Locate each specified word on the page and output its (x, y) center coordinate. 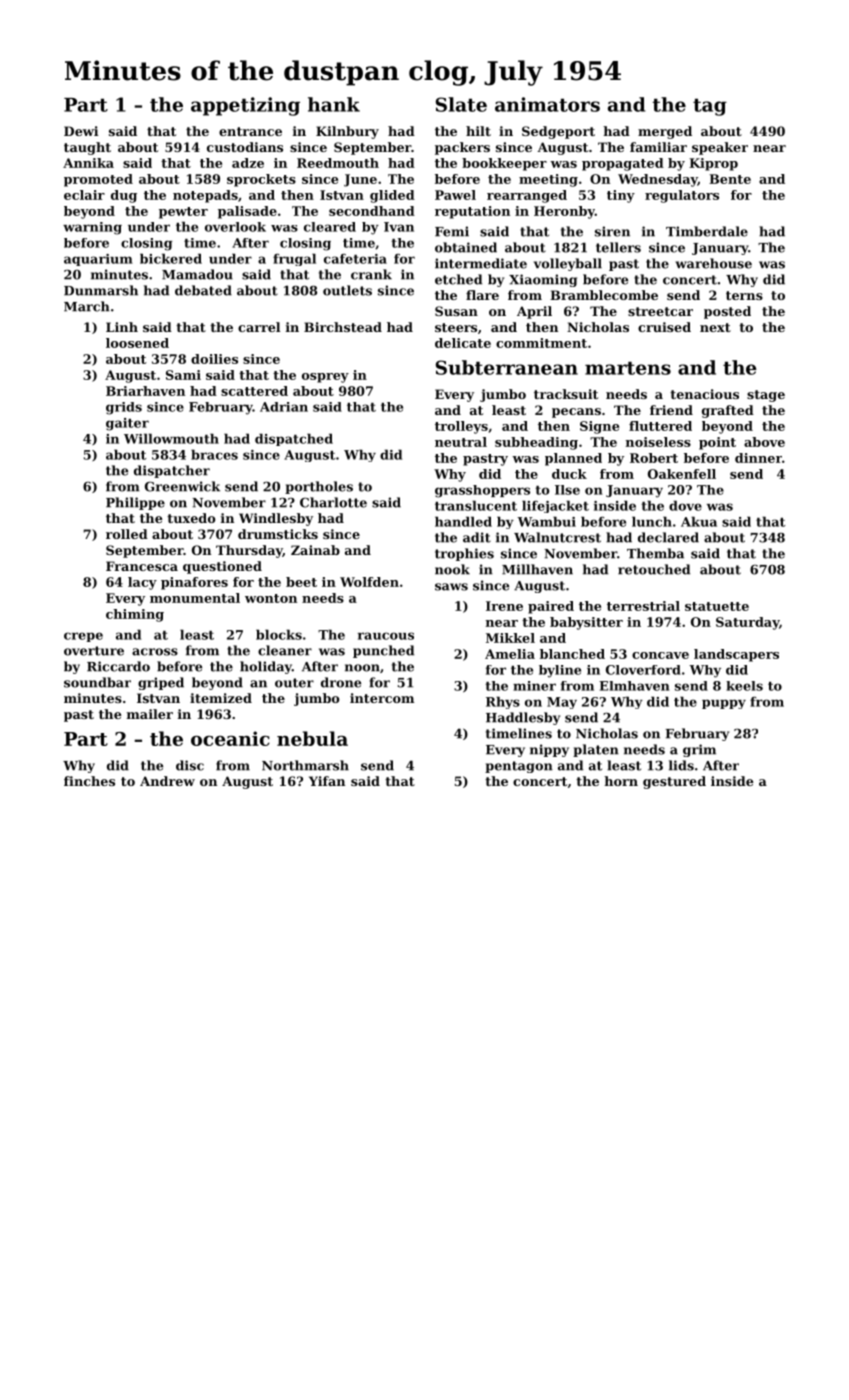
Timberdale (707, 231)
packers (462, 148)
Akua (699, 521)
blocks (279, 634)
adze (248, 163)
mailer (150, 714)
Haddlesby (523, 718)
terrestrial (643, 606)
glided (392, 196)
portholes (319, 487)
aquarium (98, 260)
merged (665, 132)
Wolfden (369, 582)
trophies (464, 554)
